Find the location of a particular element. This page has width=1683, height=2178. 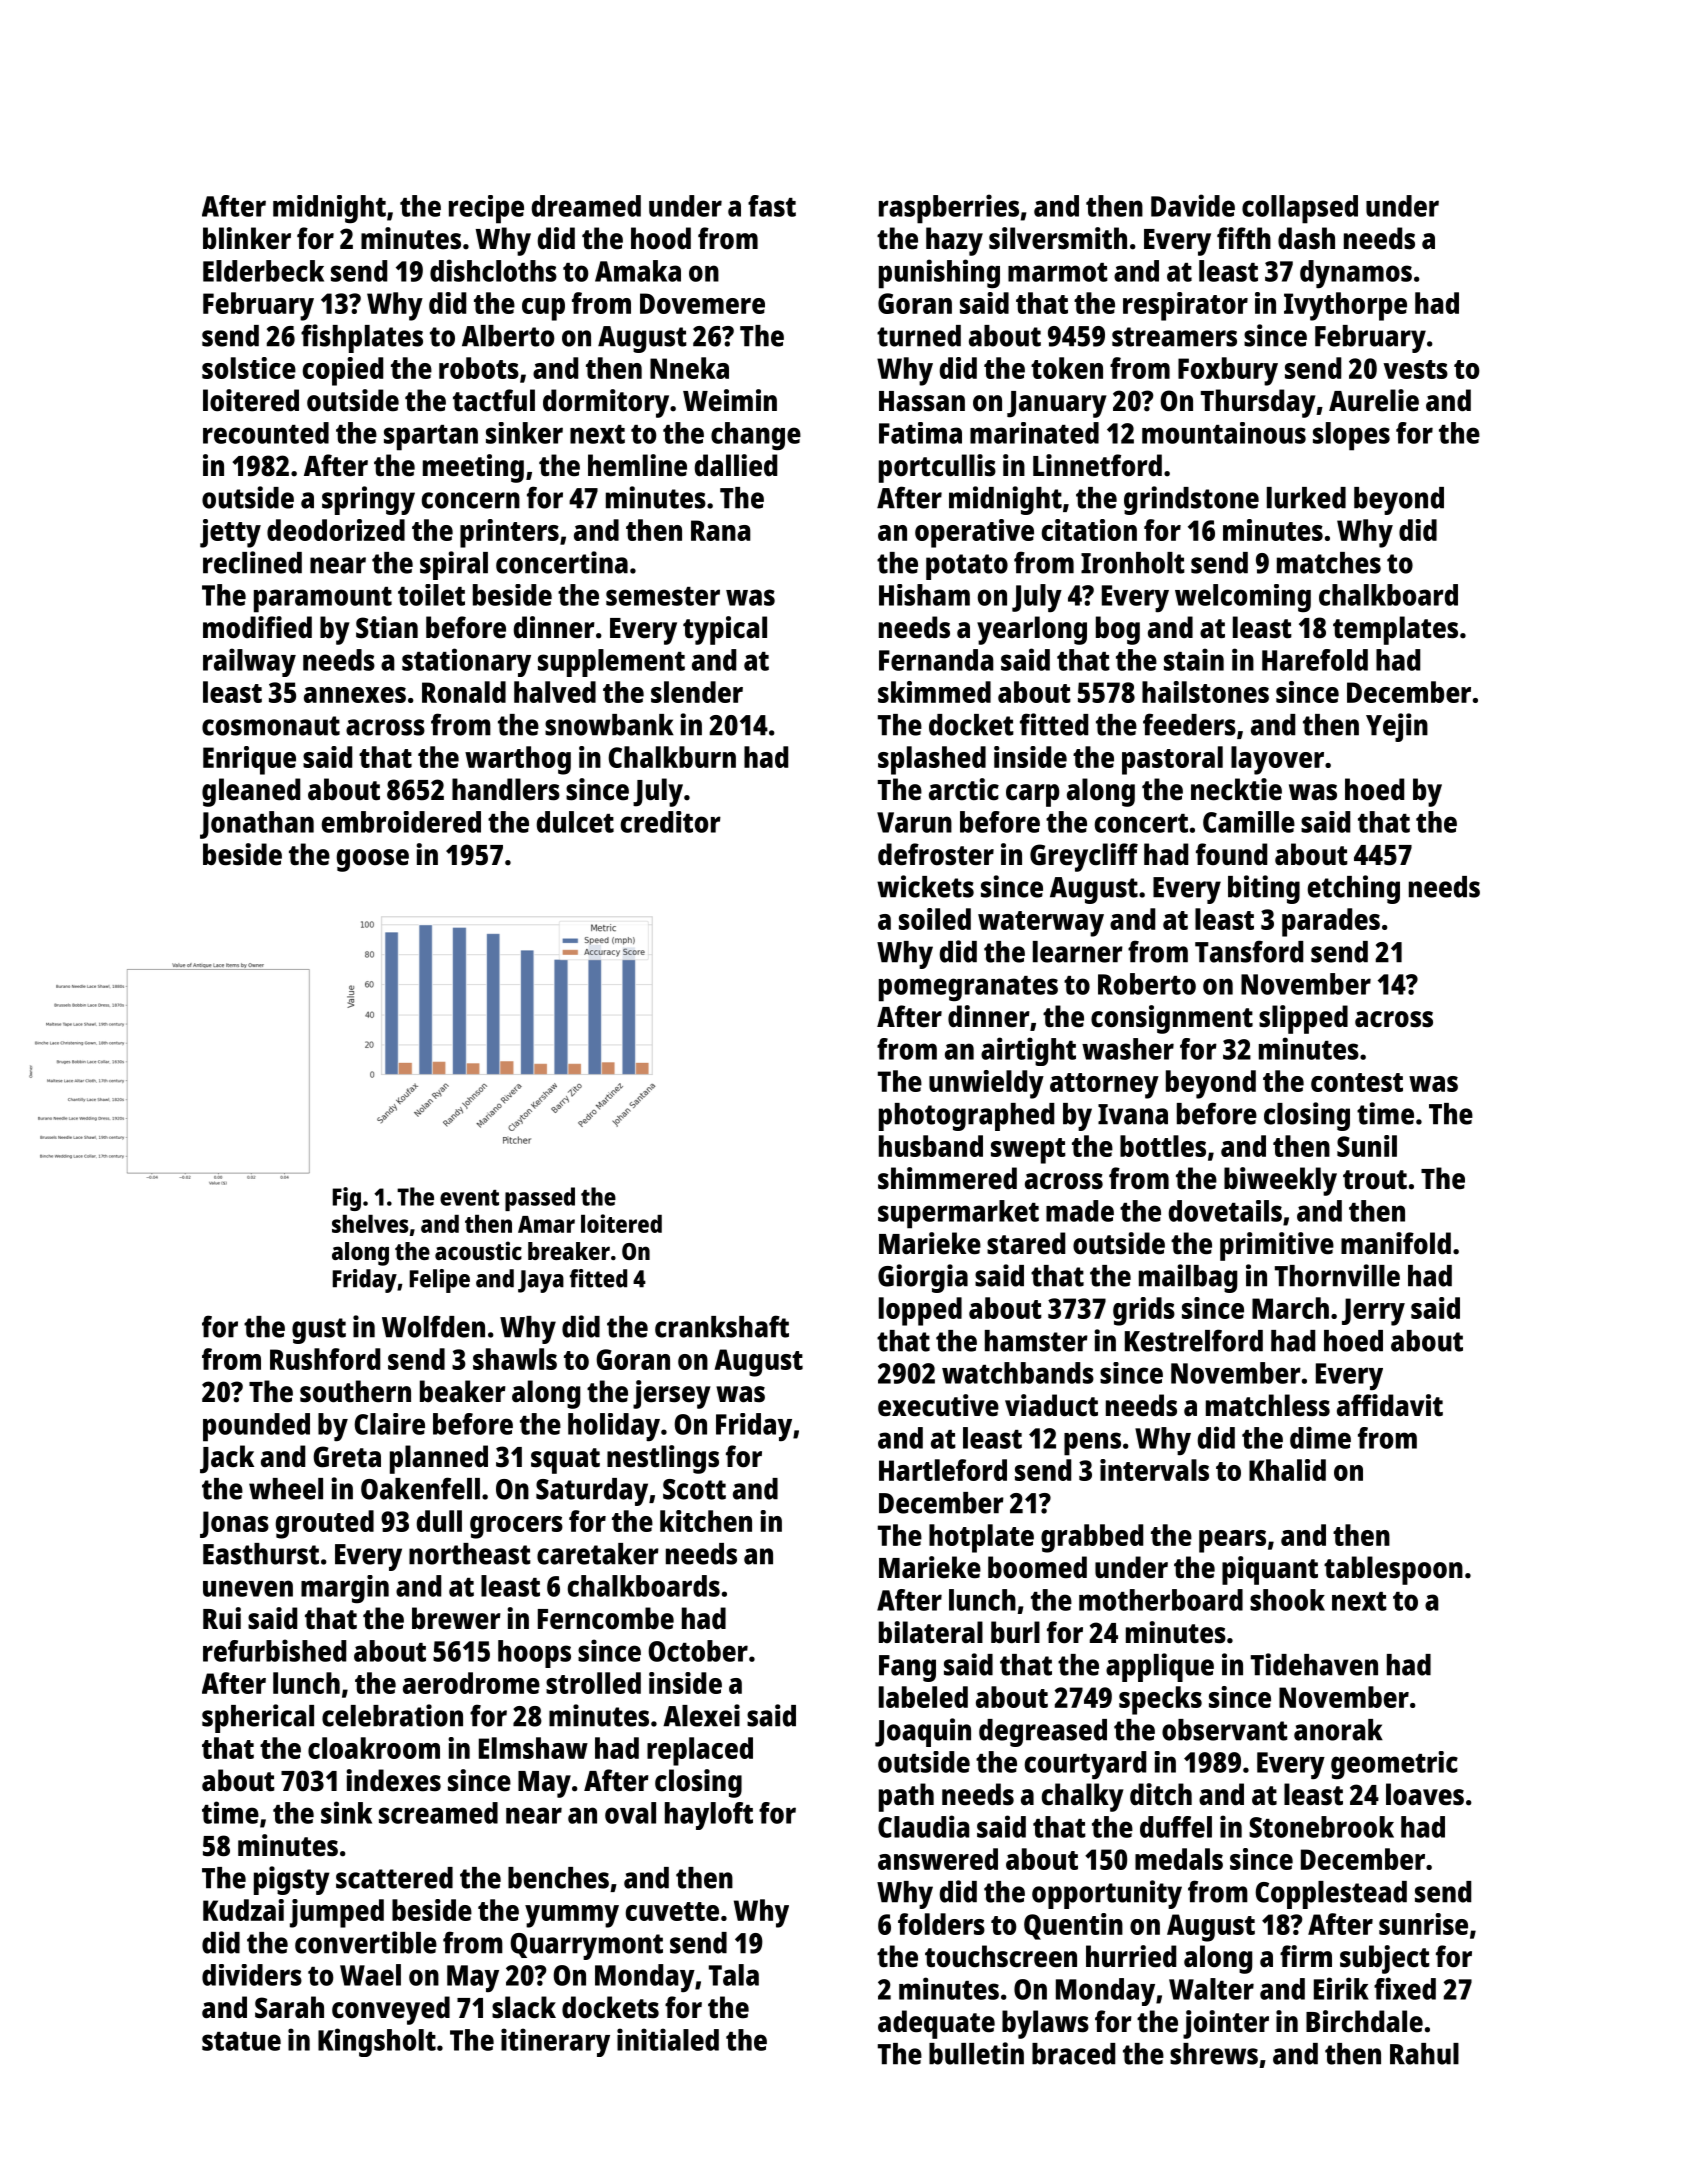

slipped is located at coordinates (1303, 1019).
